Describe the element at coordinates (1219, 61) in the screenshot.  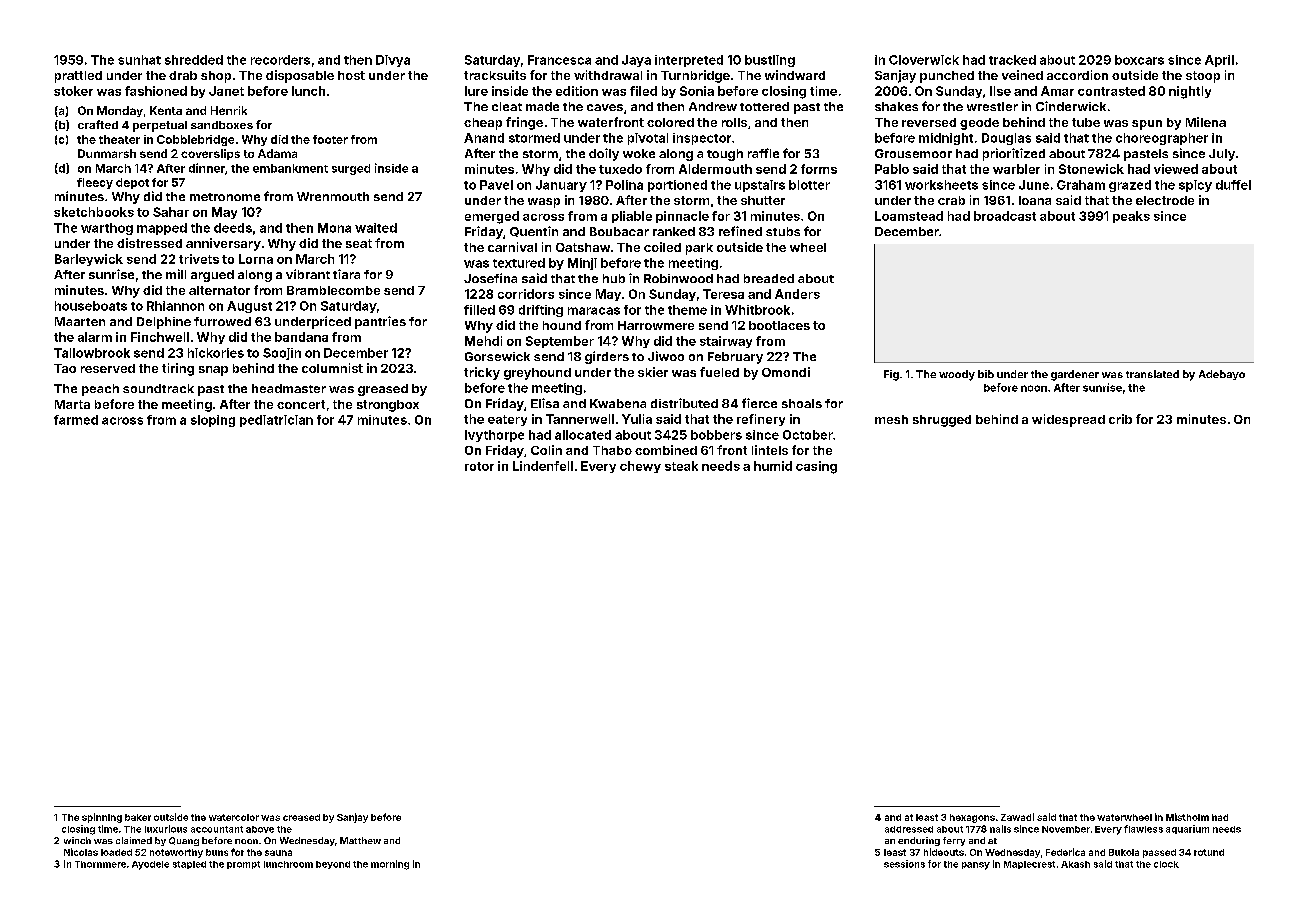
I see `April` at that location.
